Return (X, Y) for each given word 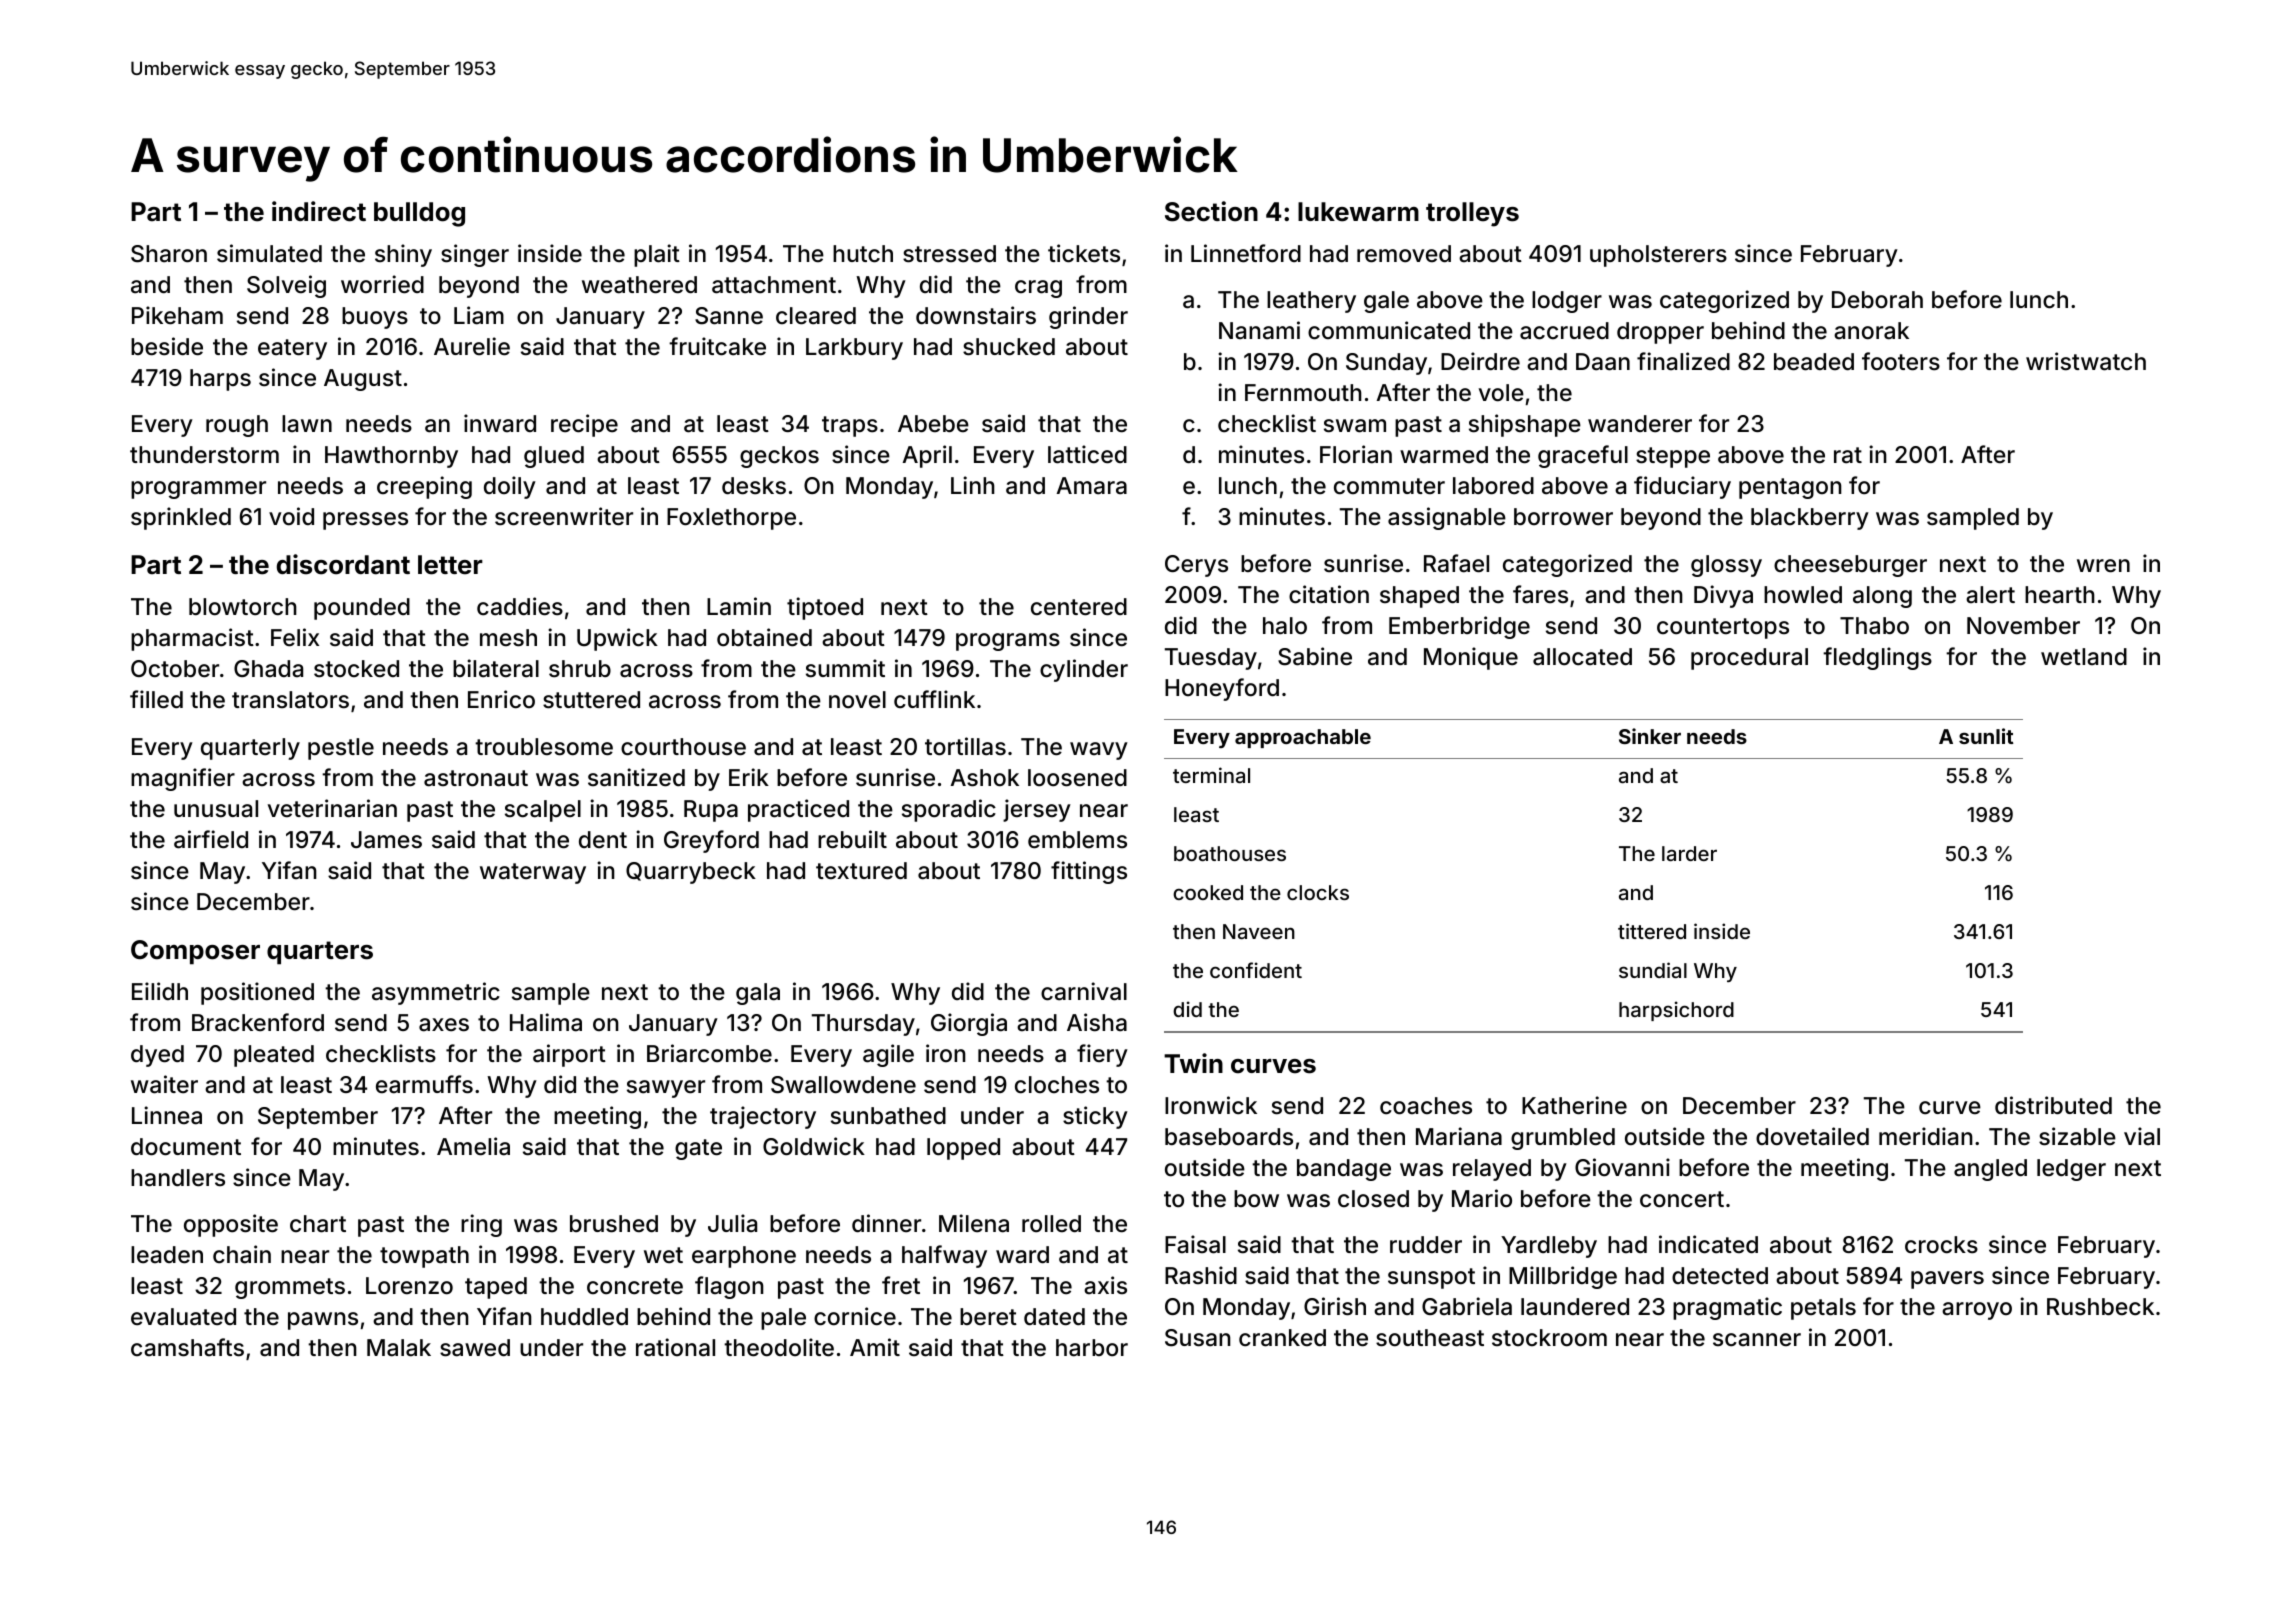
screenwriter (564, 516)
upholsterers (1658, 256)
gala (758, 994)
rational (675, 1347)
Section (1211, 211)
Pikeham (177, 315)
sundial (1653, 970)
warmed (1444, 455)
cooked (1208, 892)
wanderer (1640, 424)
